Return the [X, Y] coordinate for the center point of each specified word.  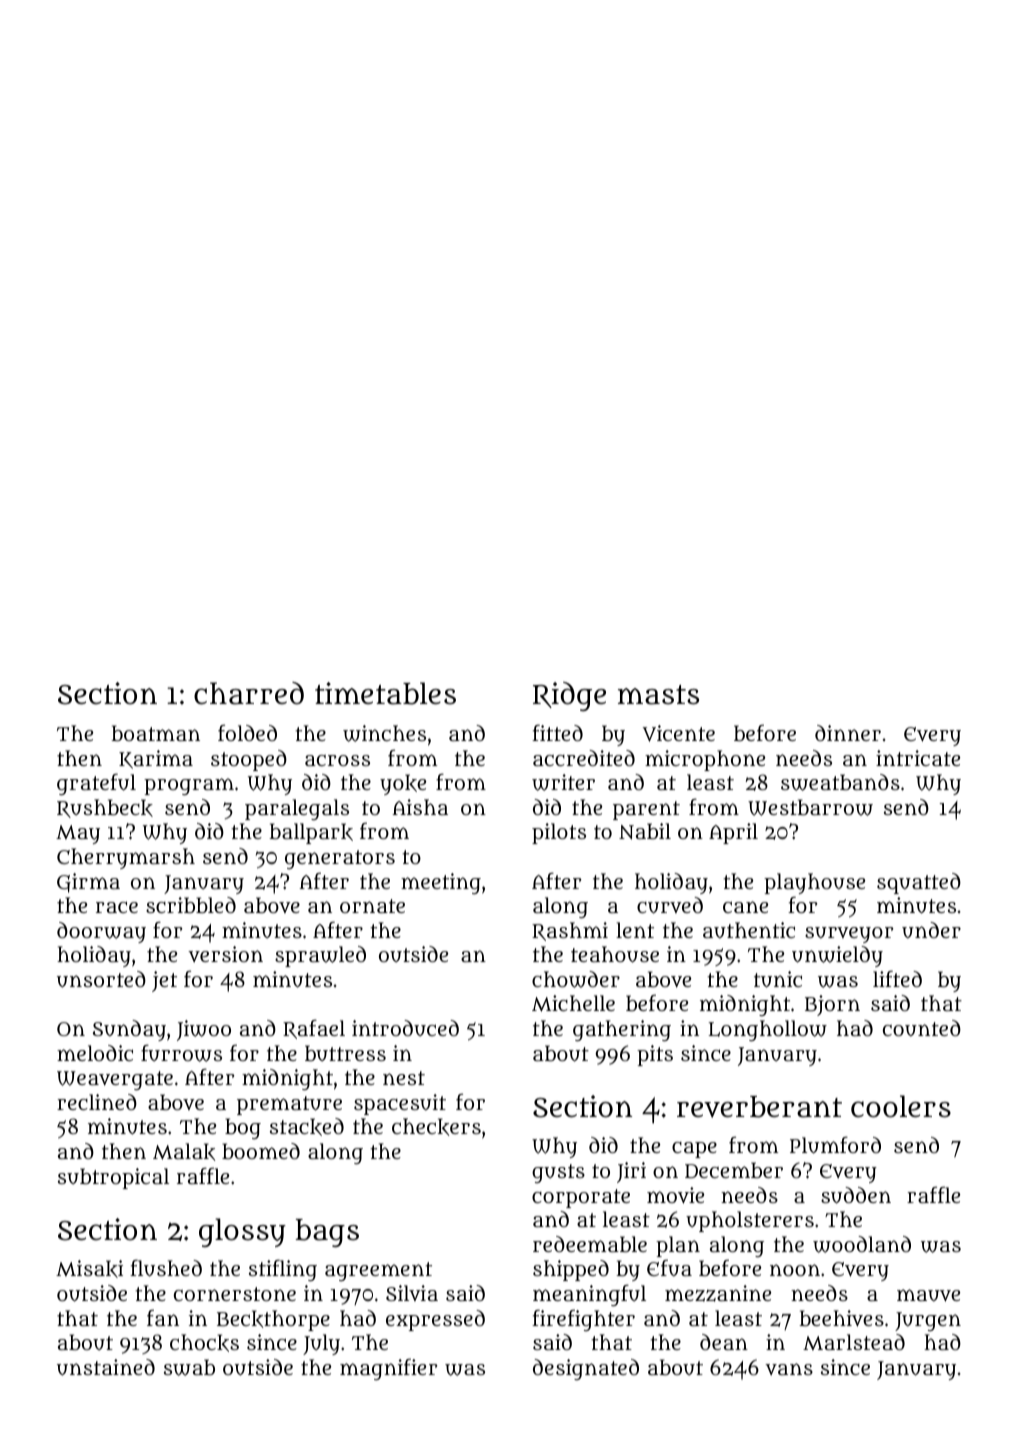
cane [745, 907]
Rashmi [570, 931]
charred [249, 693]
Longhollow [767, 1030]
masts [658, 695]
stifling [283, 1270]
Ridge [569, 696]
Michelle [573, 1003]
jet [164, 981]
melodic [95, 1053]
